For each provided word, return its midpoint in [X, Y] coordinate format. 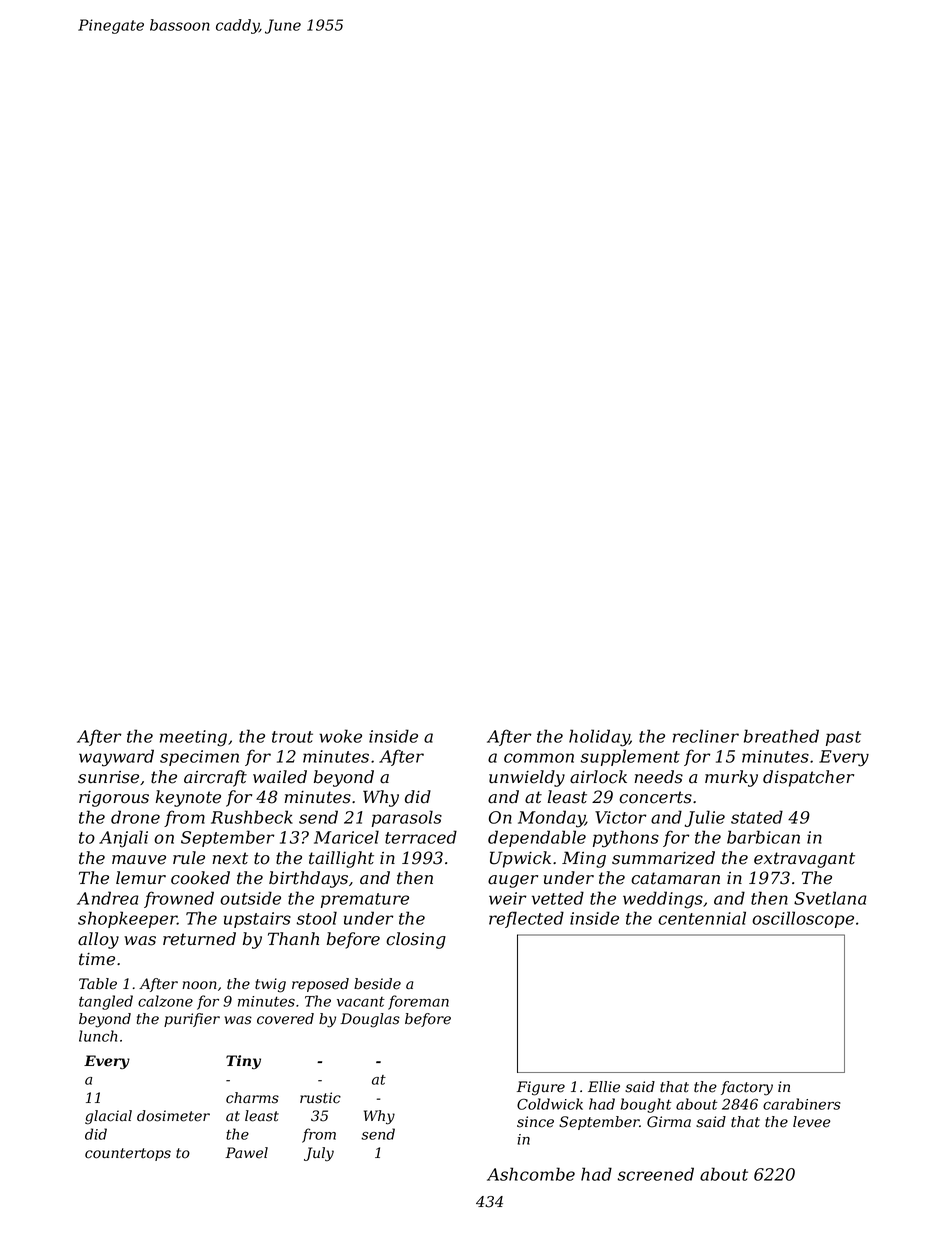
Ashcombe [531, 1174]
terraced [421, 837]
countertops [128, 1154]
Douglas [370, 1020]
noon [199, 985]
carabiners [802, 1104]
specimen [199, 758]
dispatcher [808, 778]
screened [656, 1174]
